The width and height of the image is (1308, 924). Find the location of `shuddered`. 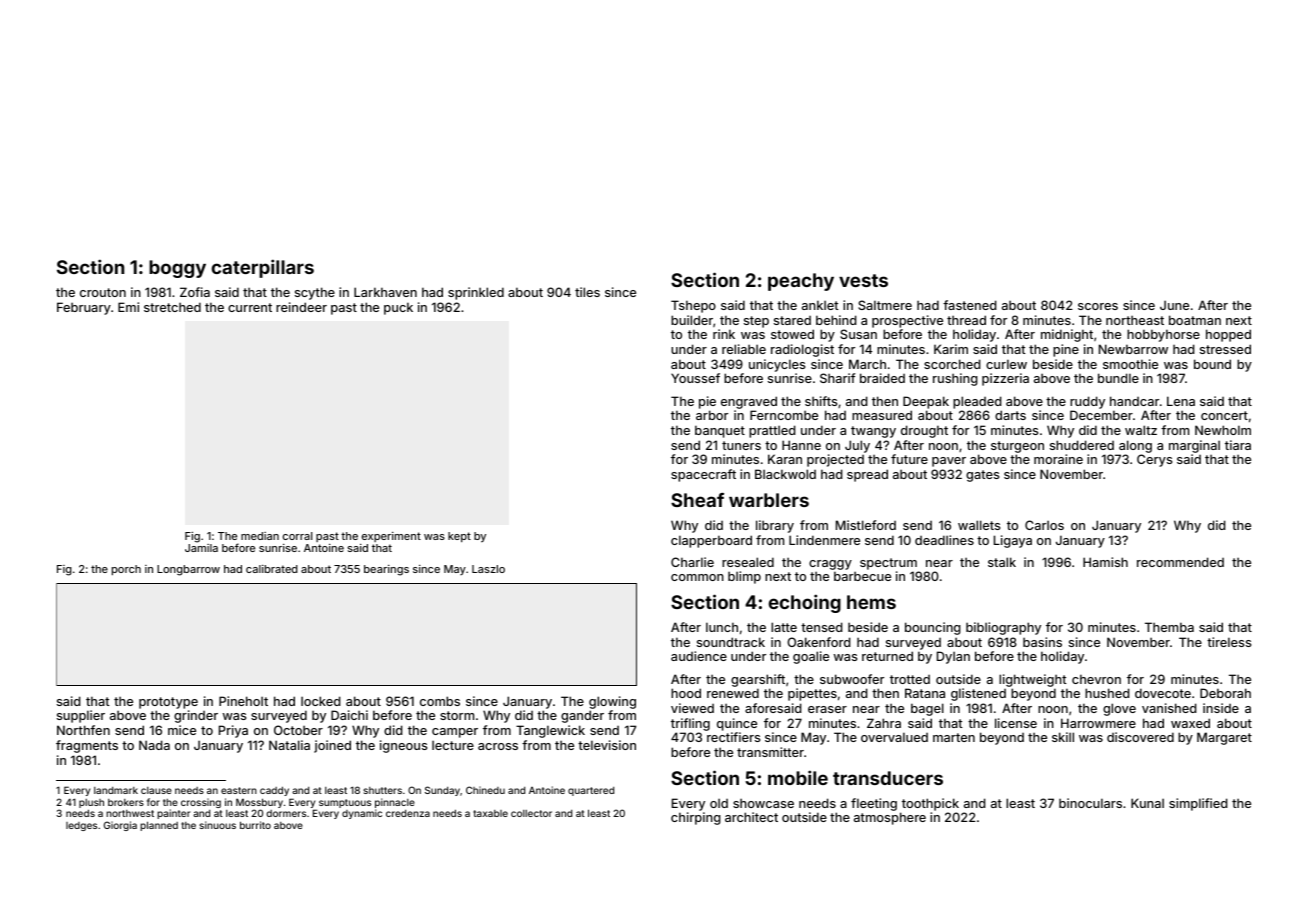

shuddered is located at coordinates (1082, 445).
